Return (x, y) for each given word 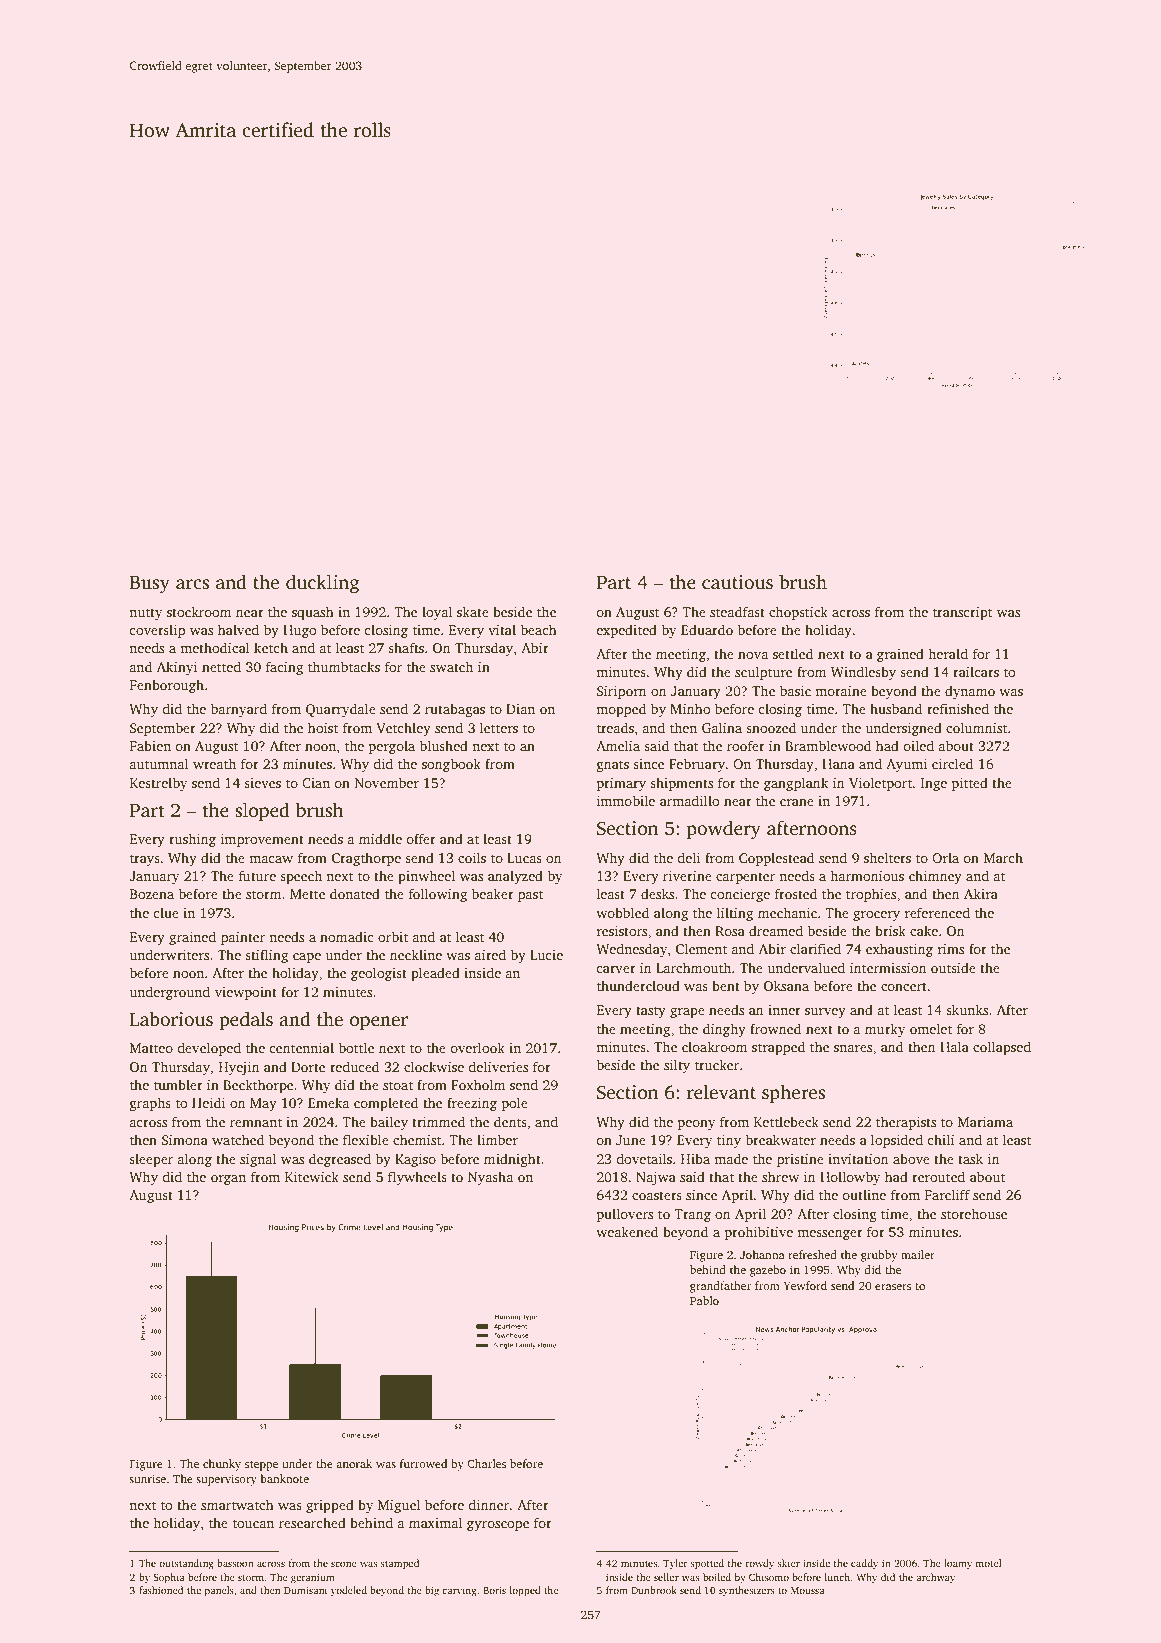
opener (379, 1023)
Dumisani (305, 1590)
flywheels (417, 1178)
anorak (354, 1463)
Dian (520, 709)
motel (988, 1563)
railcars (976, 671)
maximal (435, 1522)
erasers (893, 1287)
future (257, 875)
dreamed (776, 930)
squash (313, 613)
